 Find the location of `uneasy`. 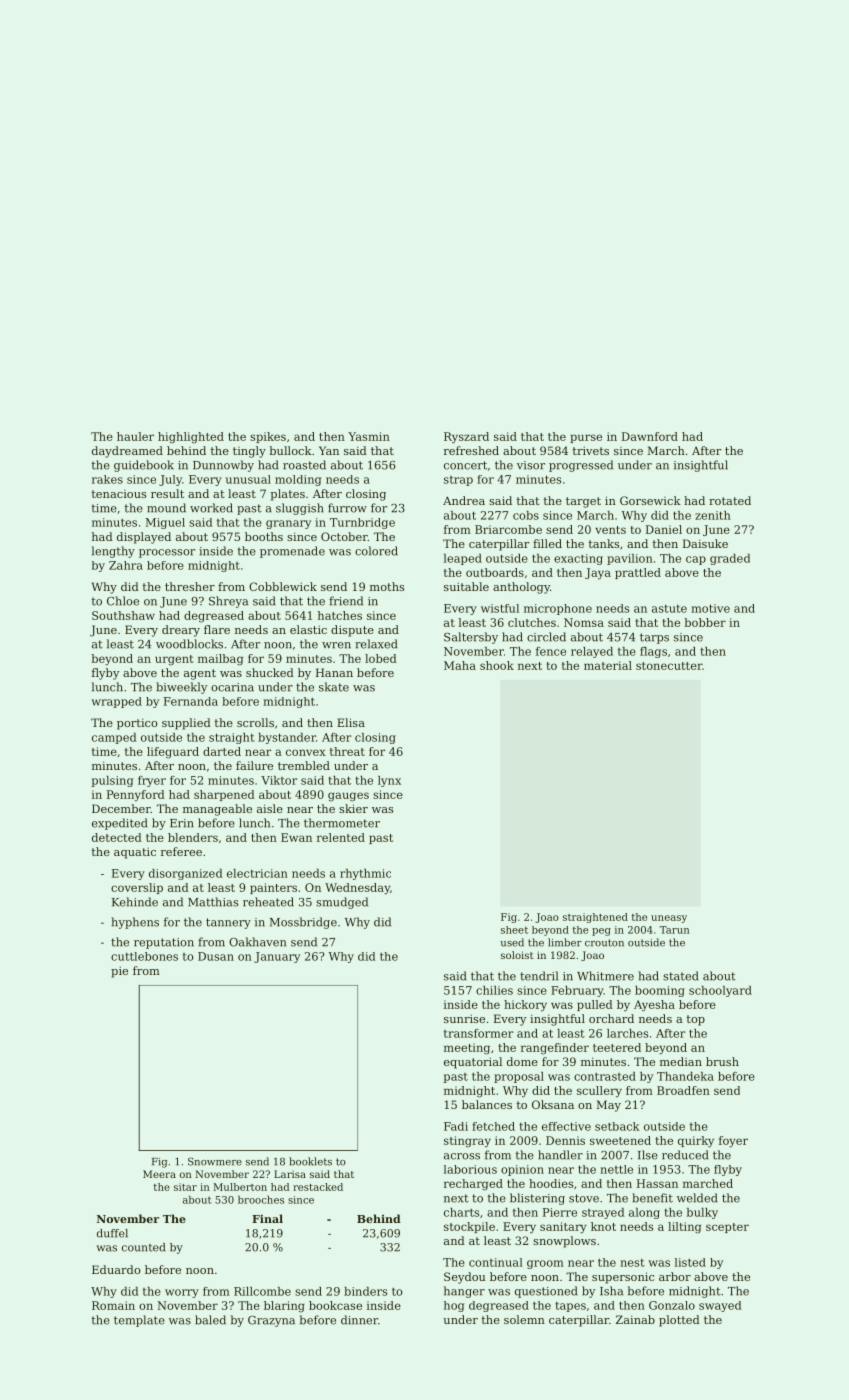

uneasy is located at coordinates (669, 919).
